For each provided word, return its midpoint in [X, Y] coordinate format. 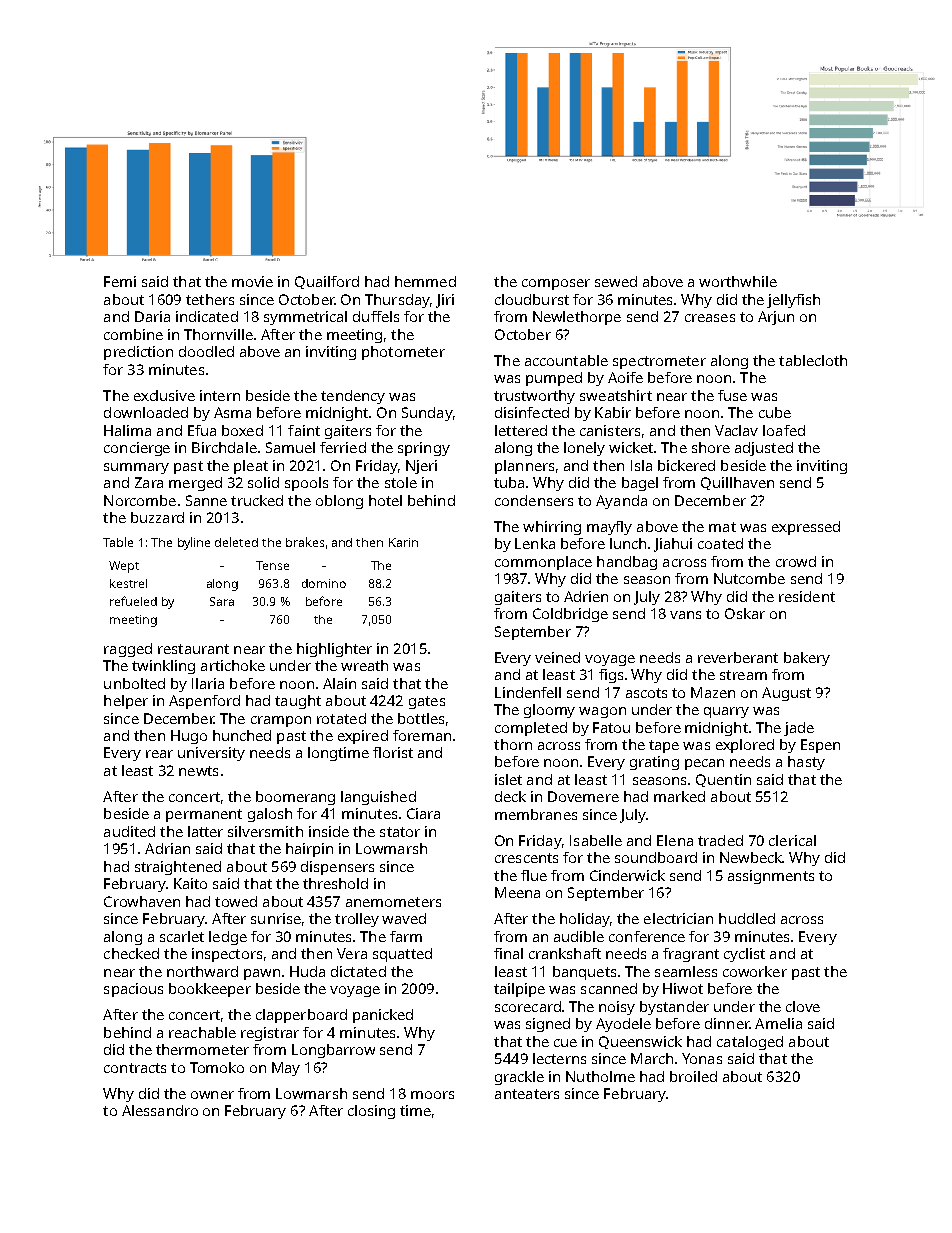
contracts [135, 1068]
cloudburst [532, 299]
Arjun [776, 318]
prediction [138, 353]
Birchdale [224, 447]
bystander [674, 1008]
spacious [133, 990]
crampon [281, 721]
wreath [364, 665]
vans [685, 615]
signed [548, 1025]
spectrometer [659, 362]
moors [432, 1095]
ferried [343, 447]
